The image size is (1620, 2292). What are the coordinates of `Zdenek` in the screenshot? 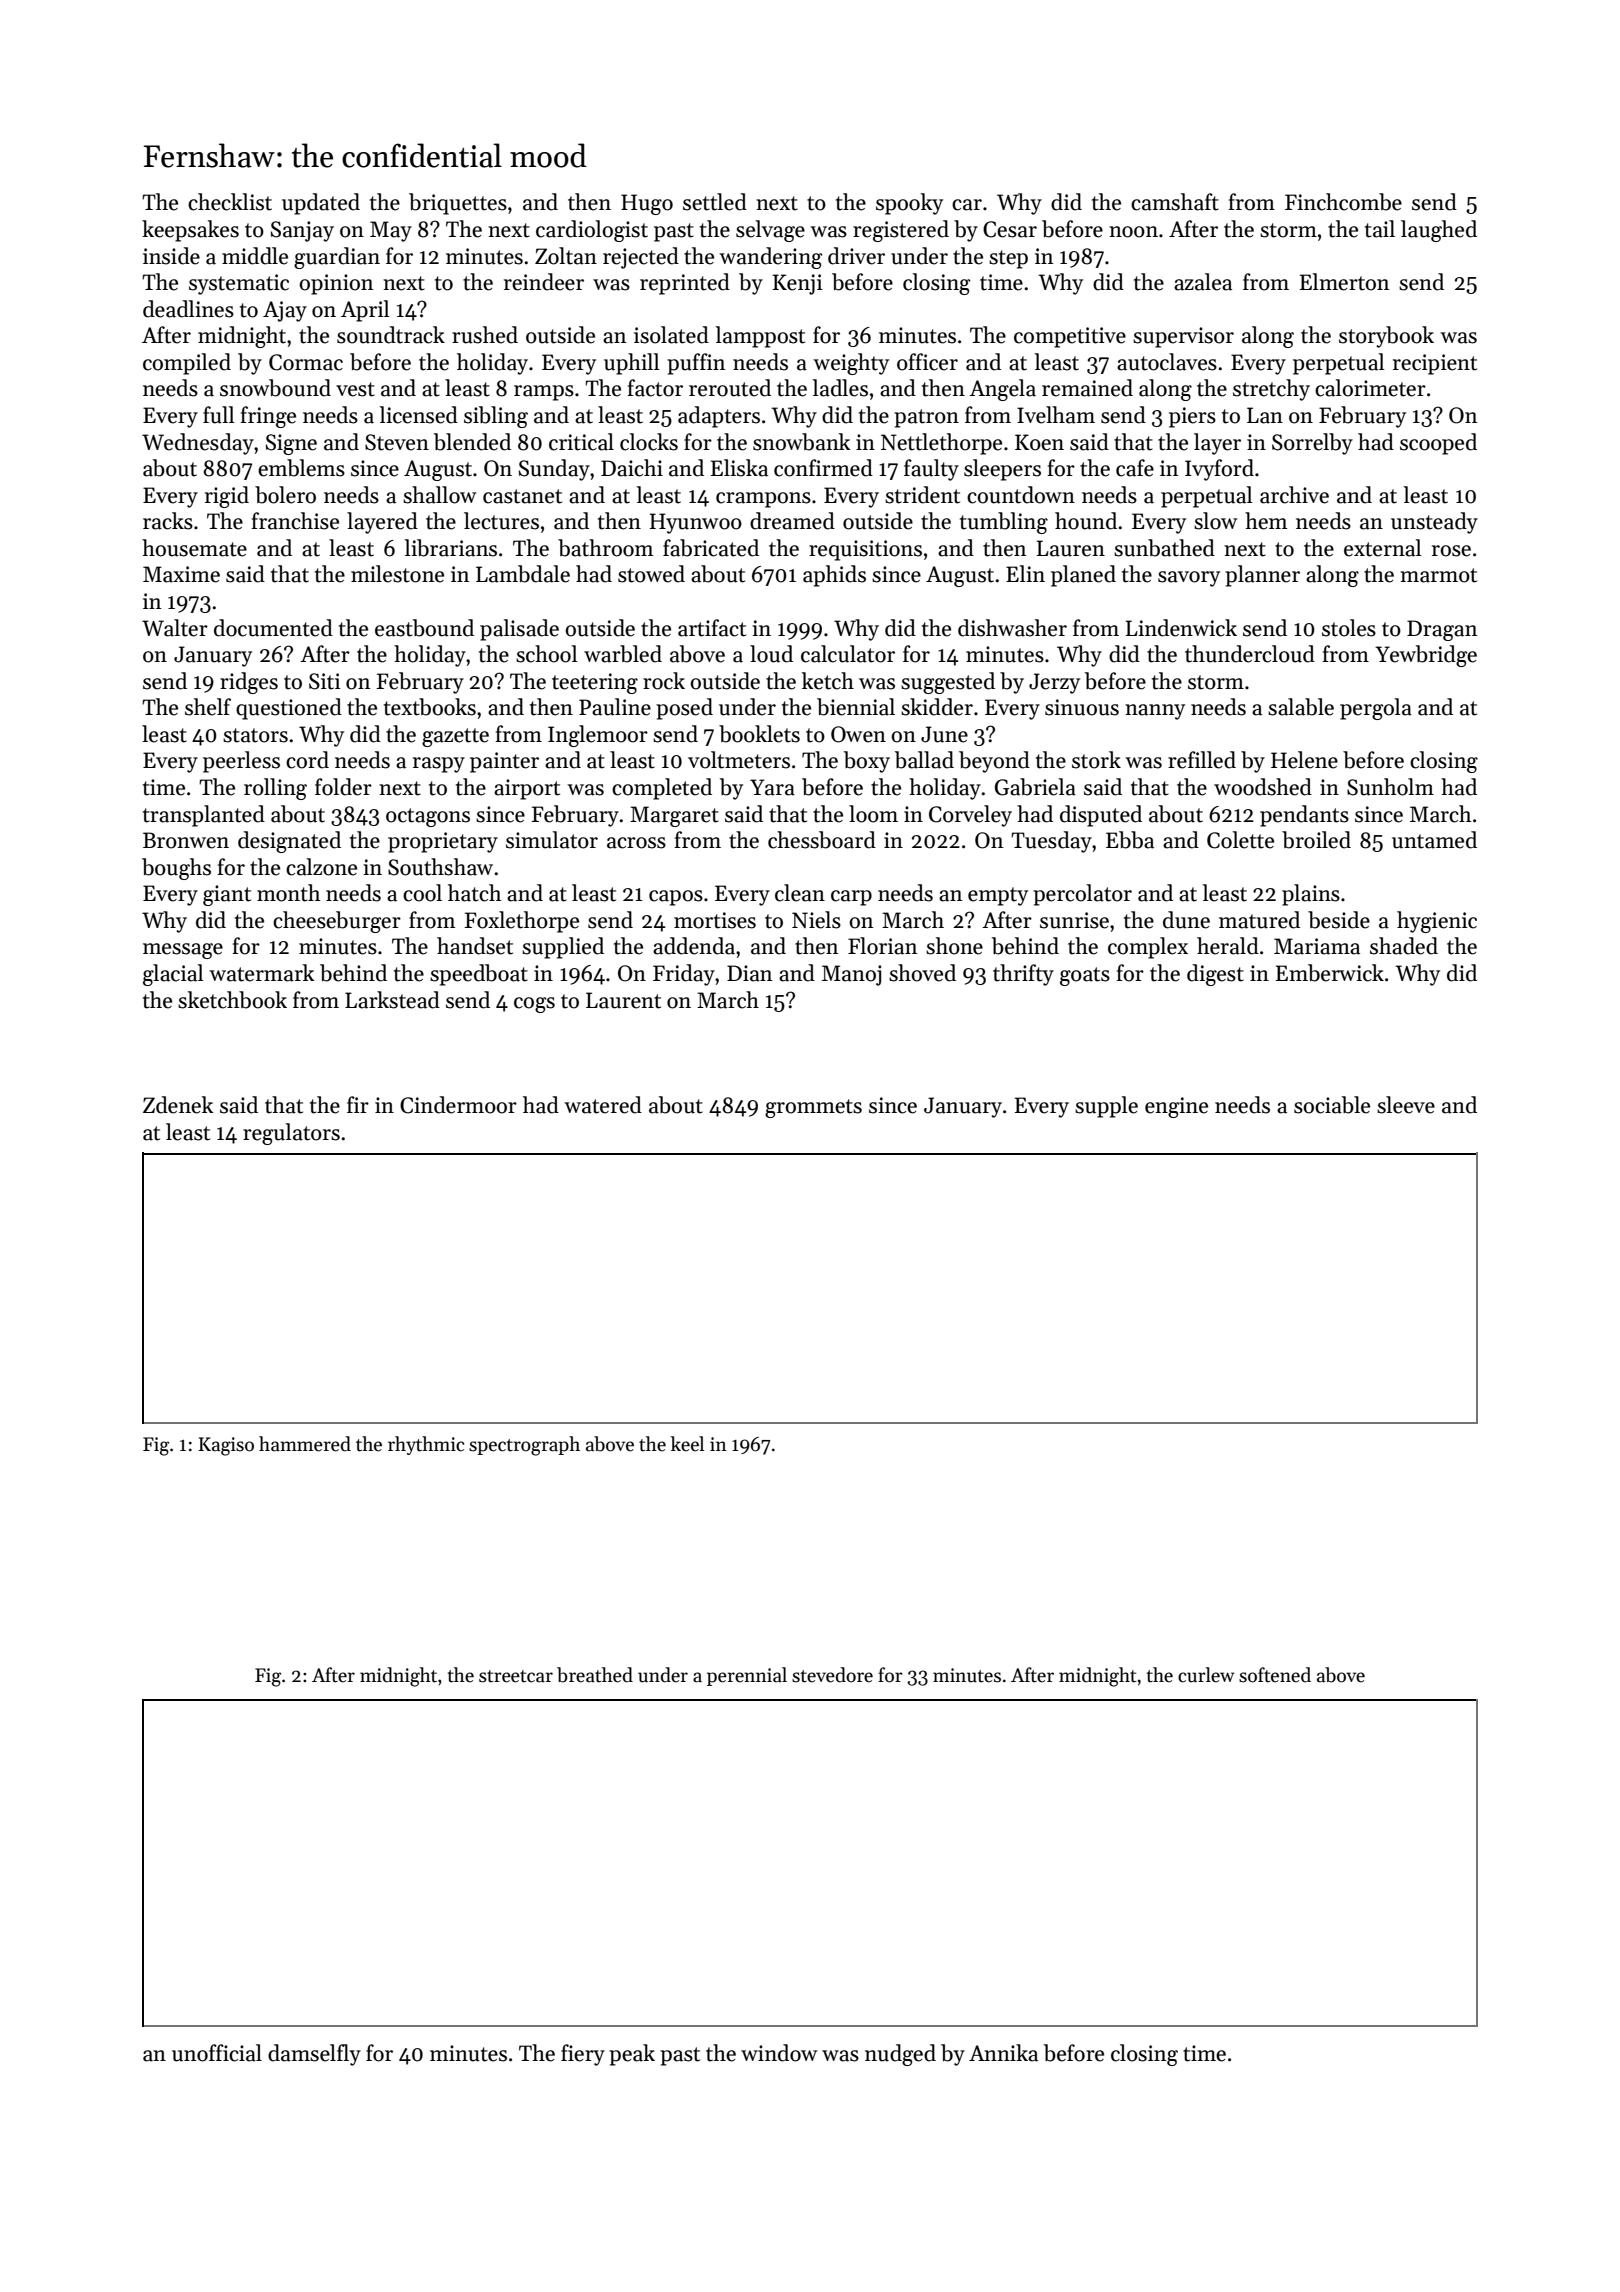 It's located at (178, 1105).
